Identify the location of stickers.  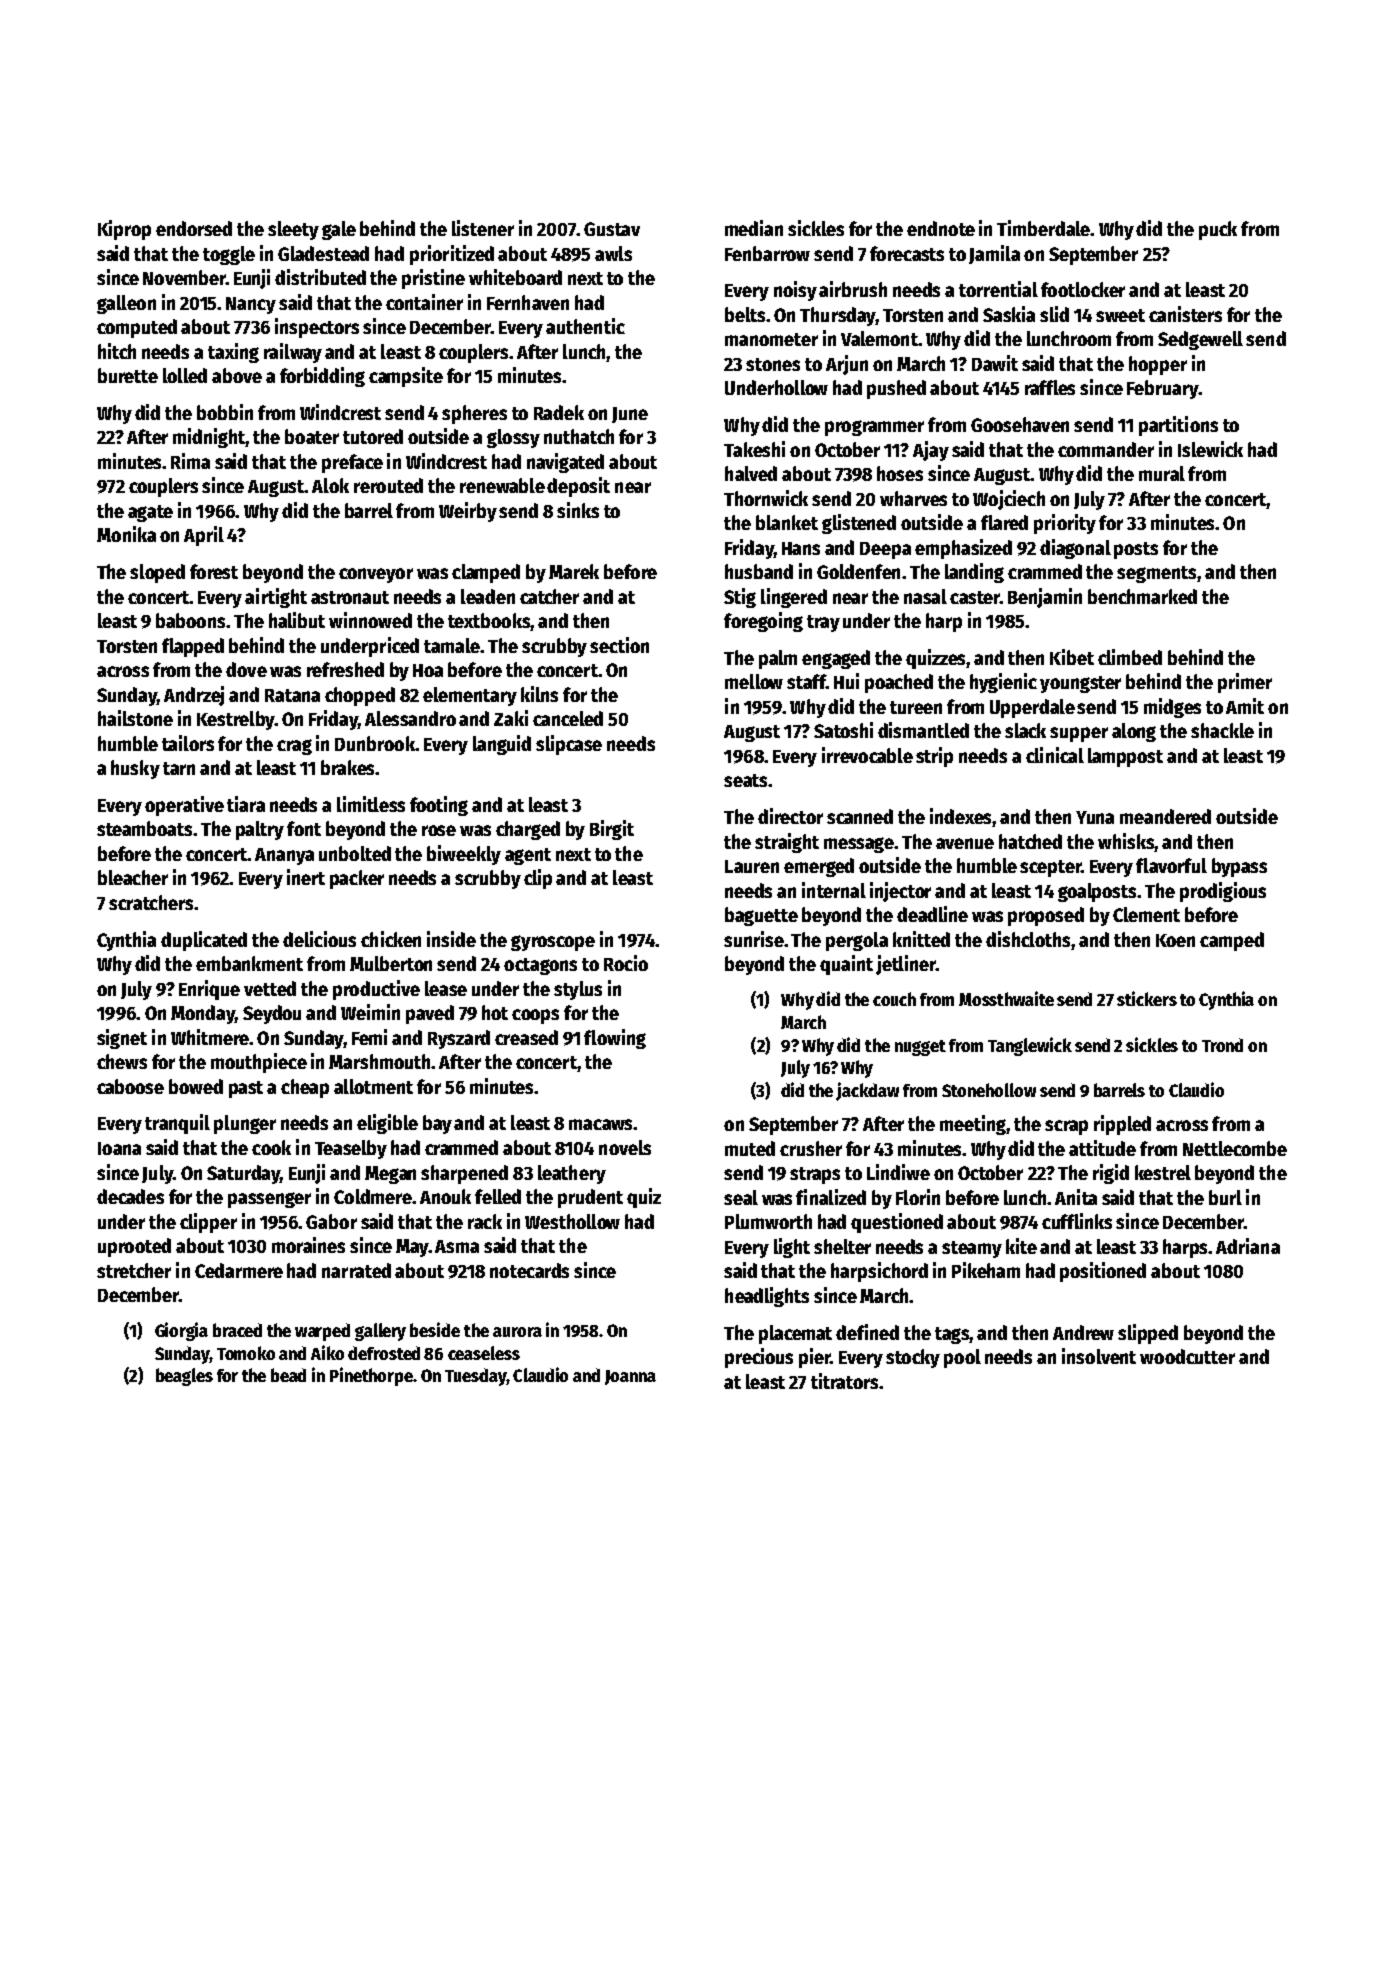
(1147, 998).
